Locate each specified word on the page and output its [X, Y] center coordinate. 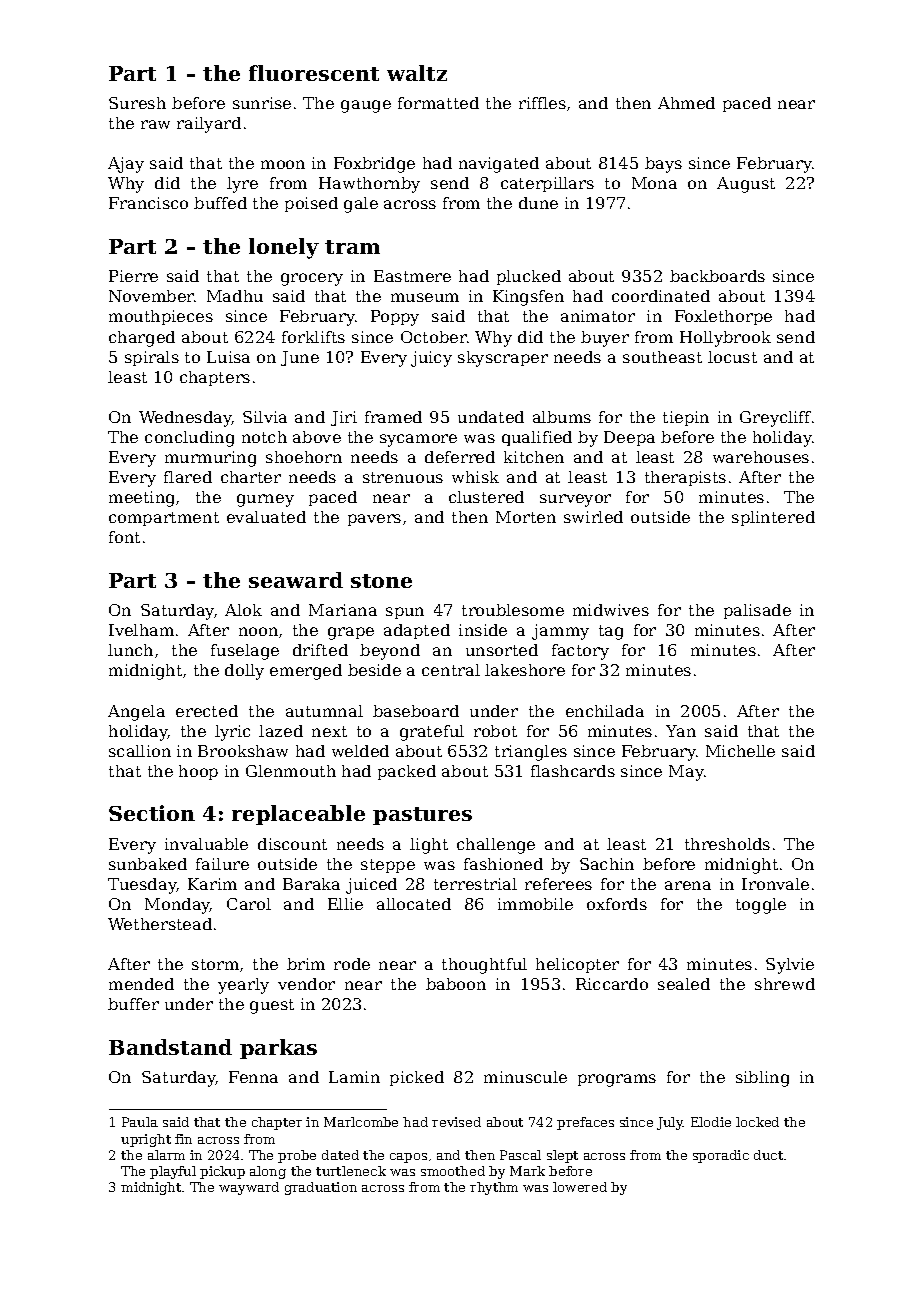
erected [207, 711]
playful [173, 1172]
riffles [542, 103]
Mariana [343, 610]
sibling [762, 1079]
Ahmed [686, 103]
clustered [486, 497]
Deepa [629, 438]
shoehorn [304, 457]
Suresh [137, 103]
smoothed [453, 1171]
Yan [681, 731]
